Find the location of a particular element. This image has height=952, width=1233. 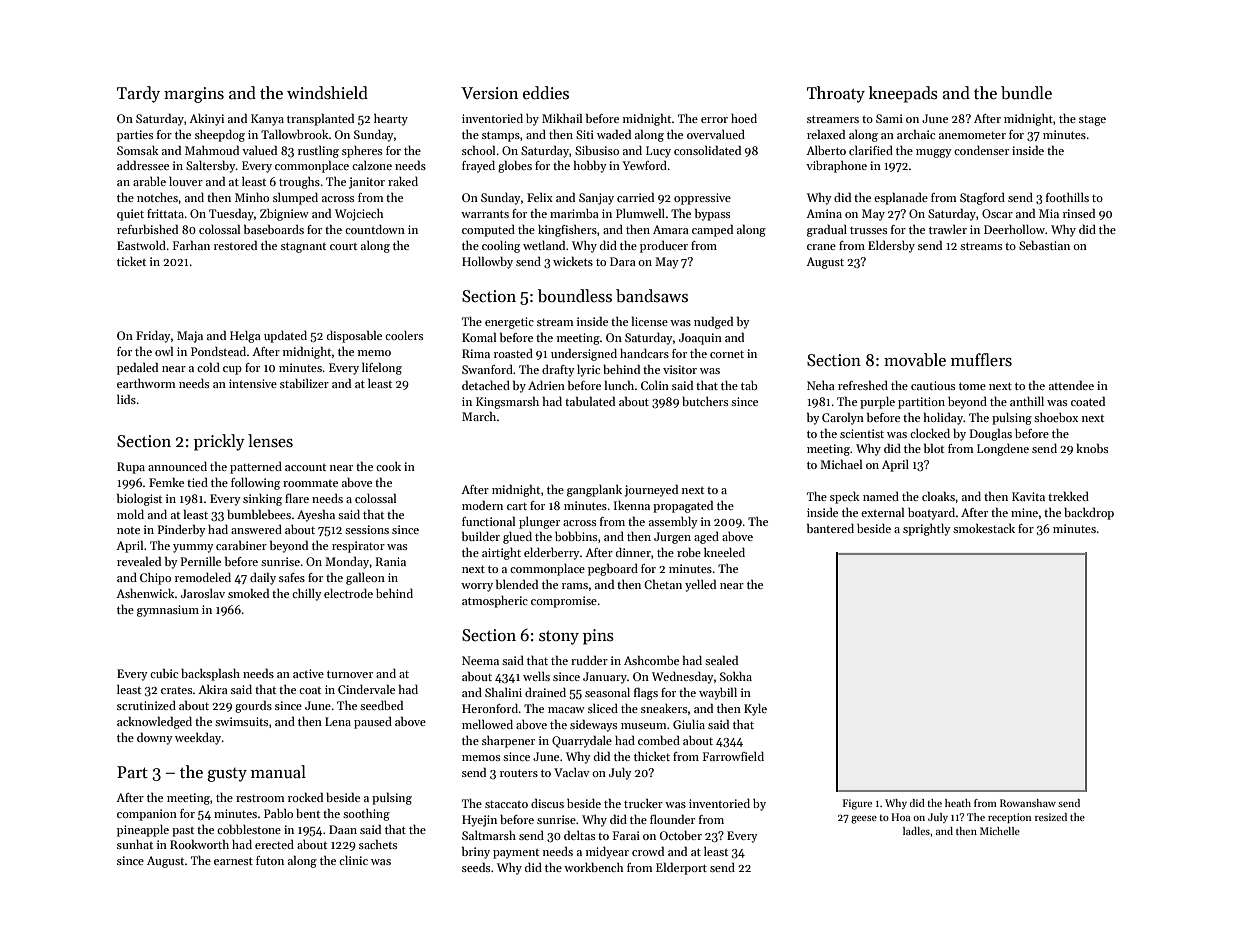

bundle is located at coordinates (1026, 93).
